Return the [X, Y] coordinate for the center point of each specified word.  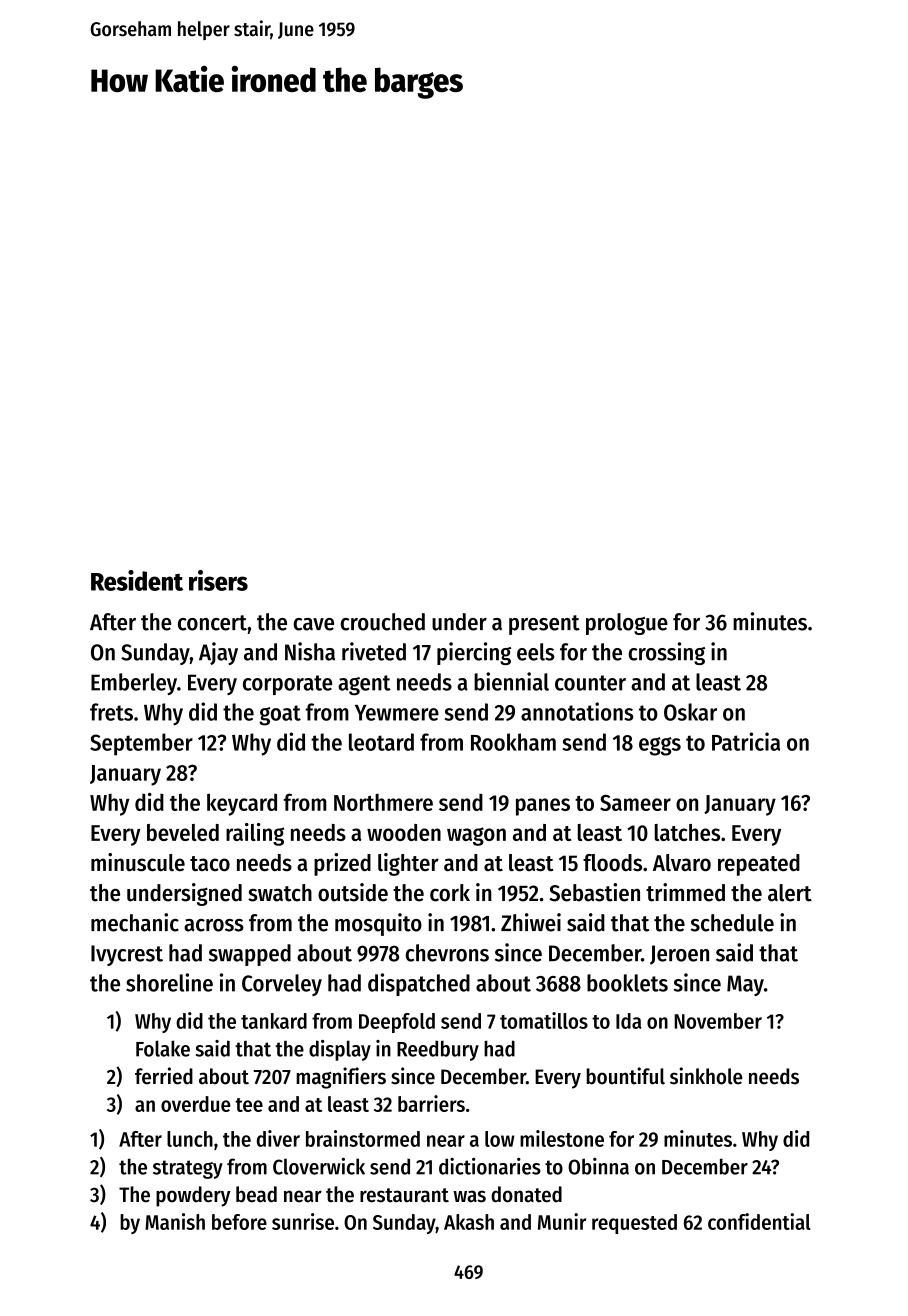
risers [218, 580]
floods [612, 863]
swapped [250, 955]
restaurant [404, 1195]
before [239, 1222]
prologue [627, 624]
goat [280, 715]
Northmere [383, 802]
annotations [577, 711]
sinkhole [706, 1076]
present [544, 625]
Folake [163, 1048]
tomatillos [544, 1020]
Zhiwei [531, 922]
